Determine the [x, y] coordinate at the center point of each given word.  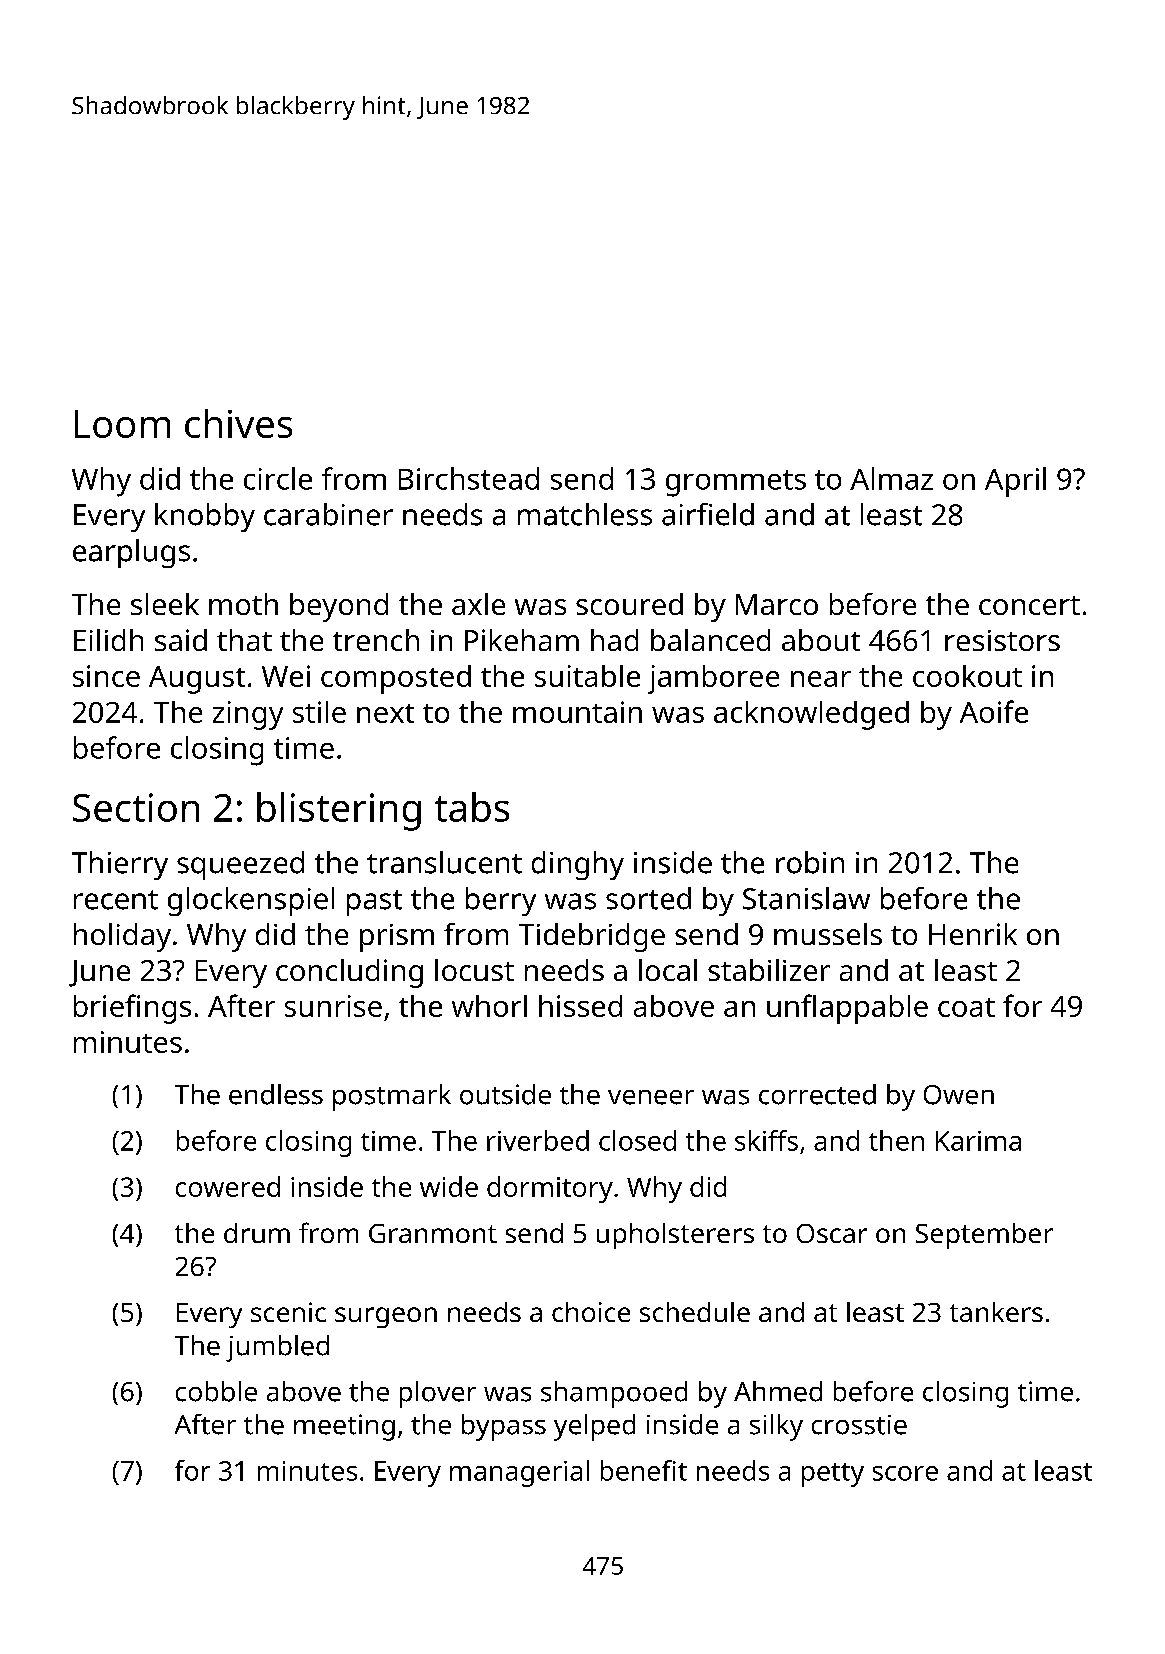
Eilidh [108, 640]
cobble [216, 1391]
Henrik [973, 934]
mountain [577, 712]
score [905, 1473]
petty [833, 1475]
